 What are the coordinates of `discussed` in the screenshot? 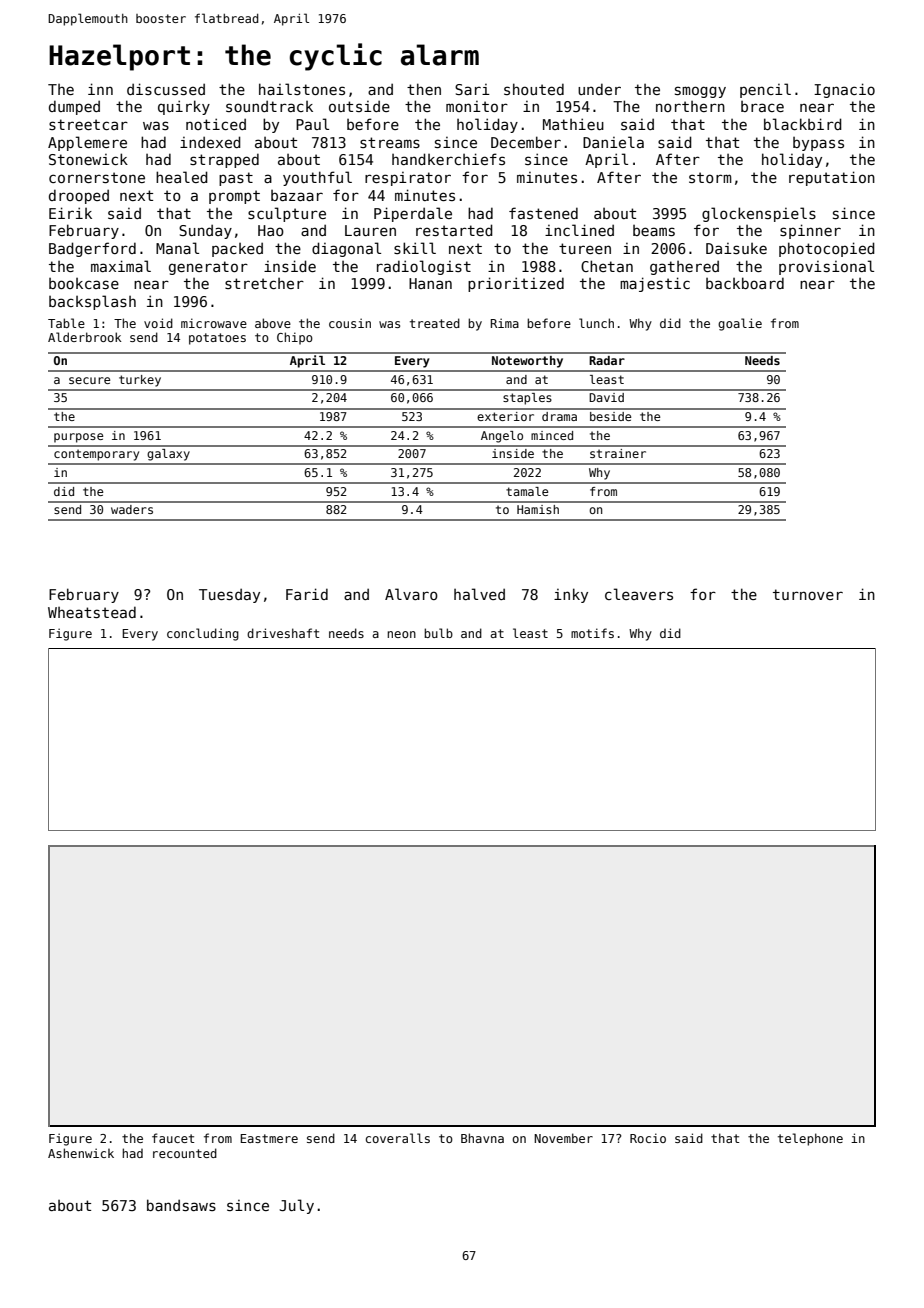 It's located at (166, 89).
